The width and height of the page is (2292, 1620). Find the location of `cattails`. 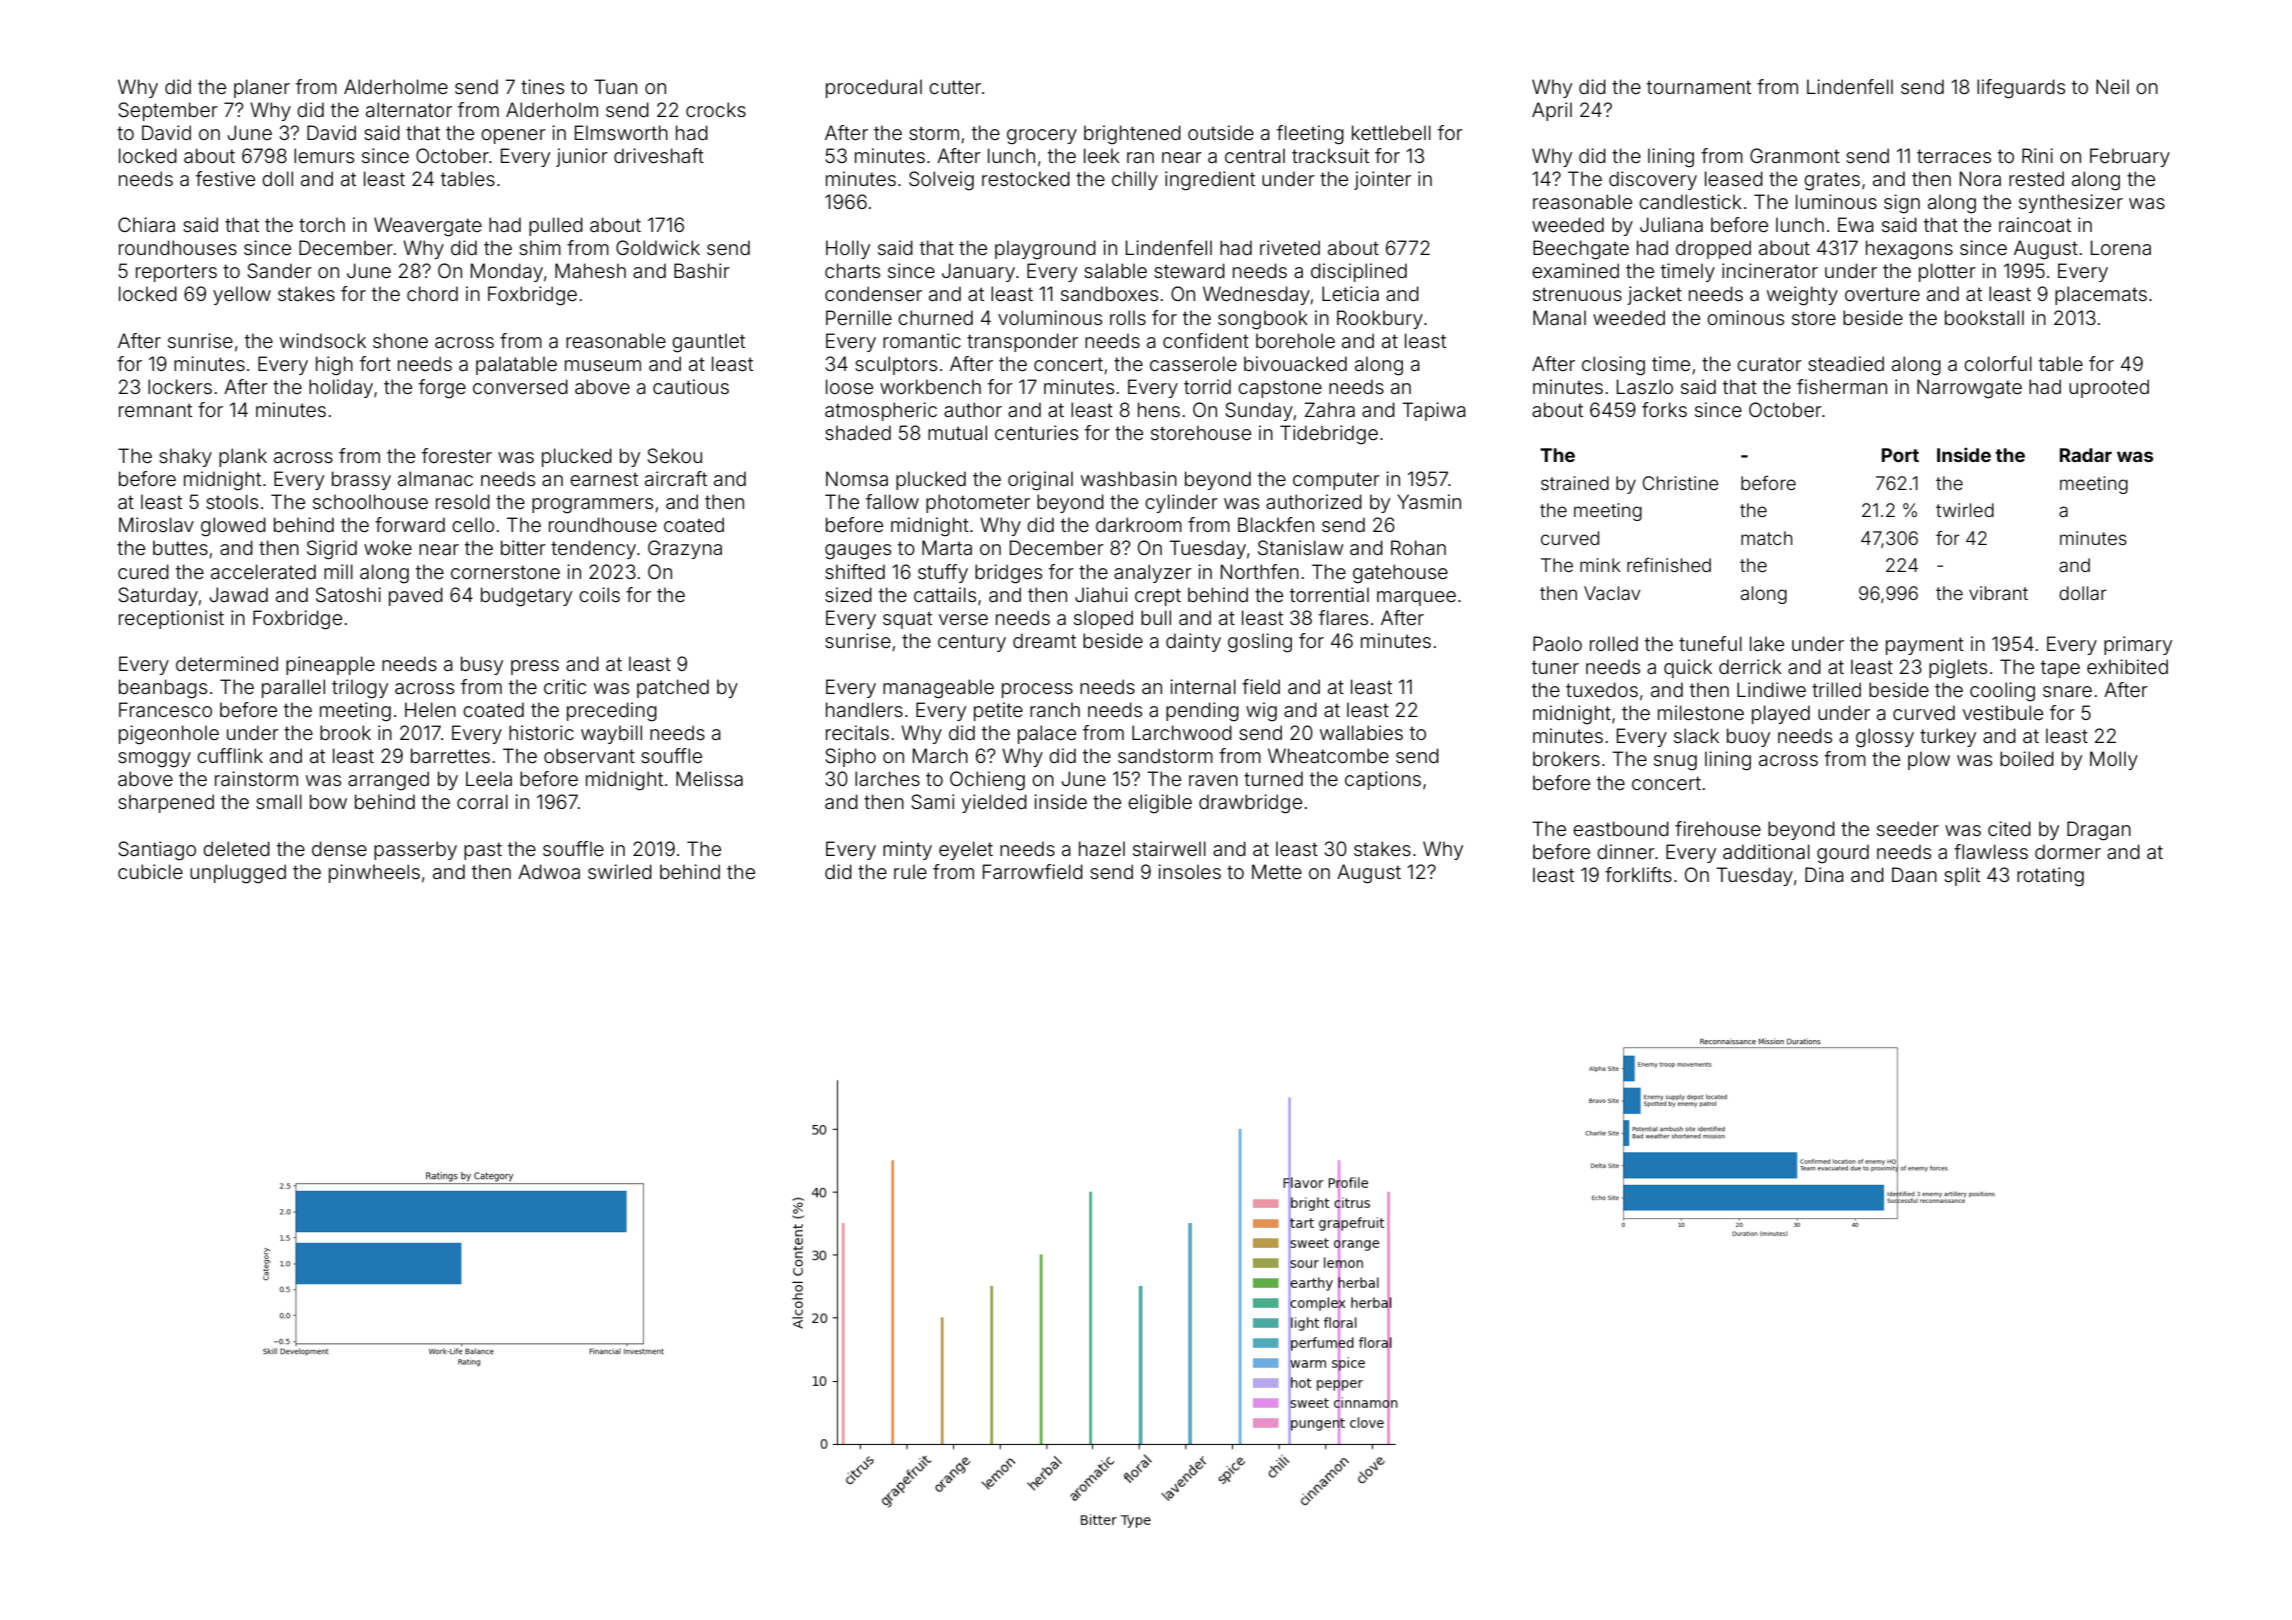

cattails is located at coordinates (945, 594).
